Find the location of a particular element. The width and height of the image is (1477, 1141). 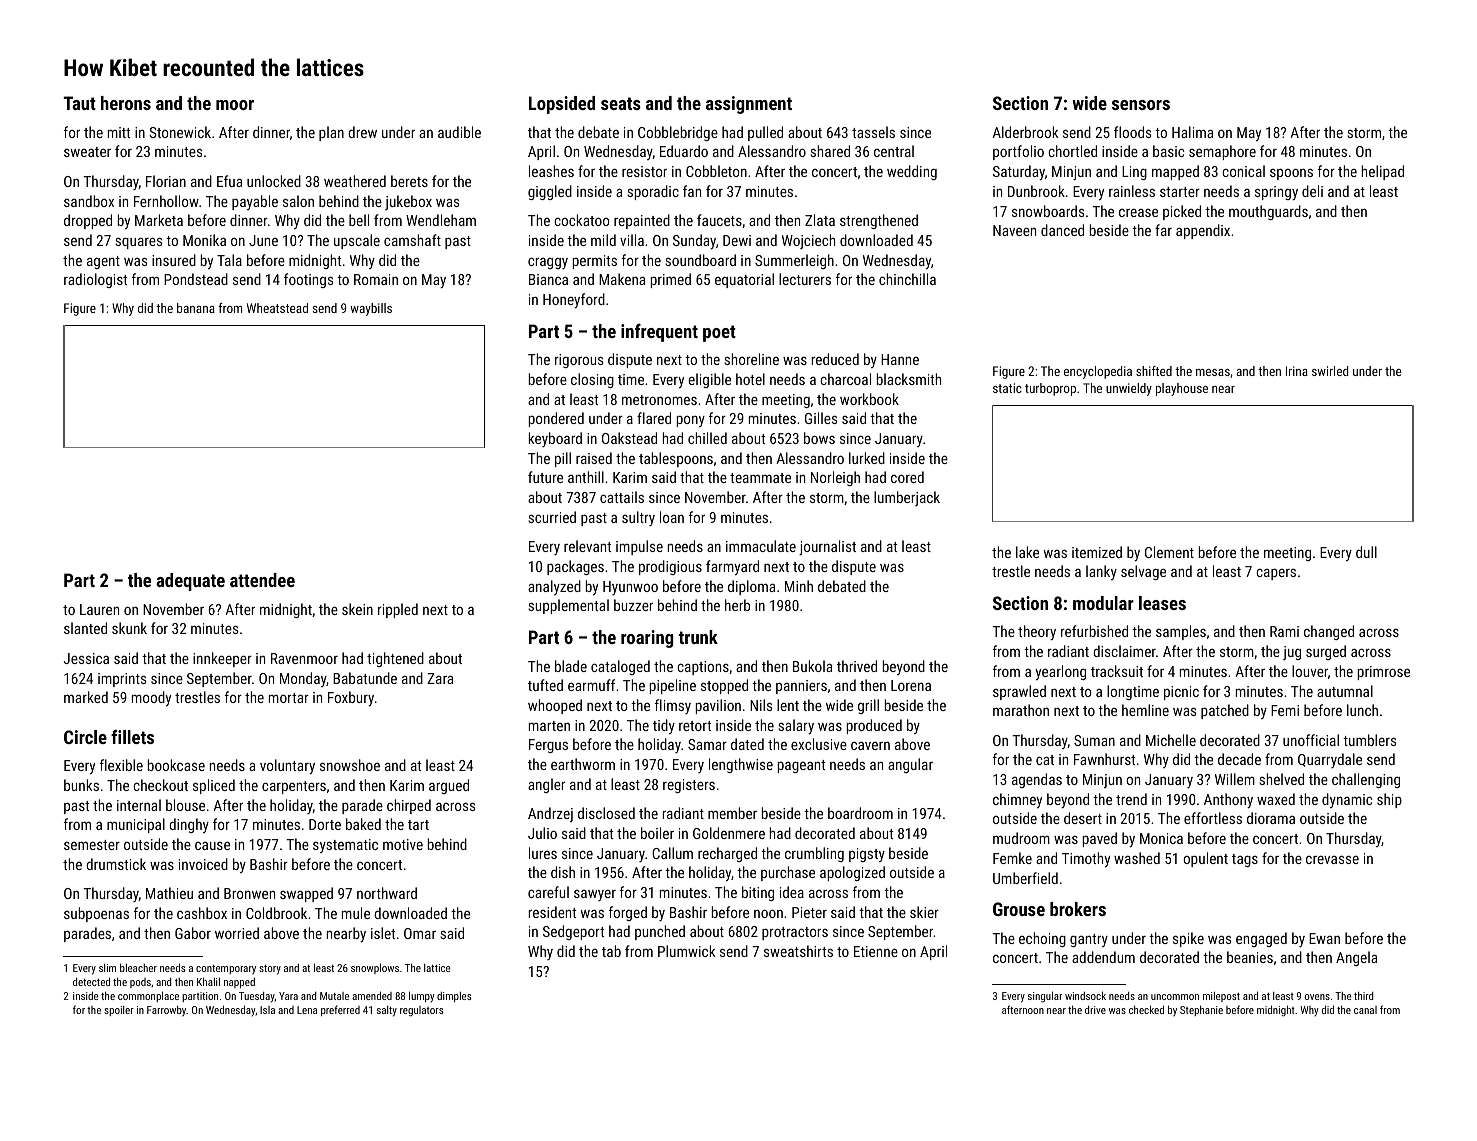

shifted is located at coordinates (1154, 371).
